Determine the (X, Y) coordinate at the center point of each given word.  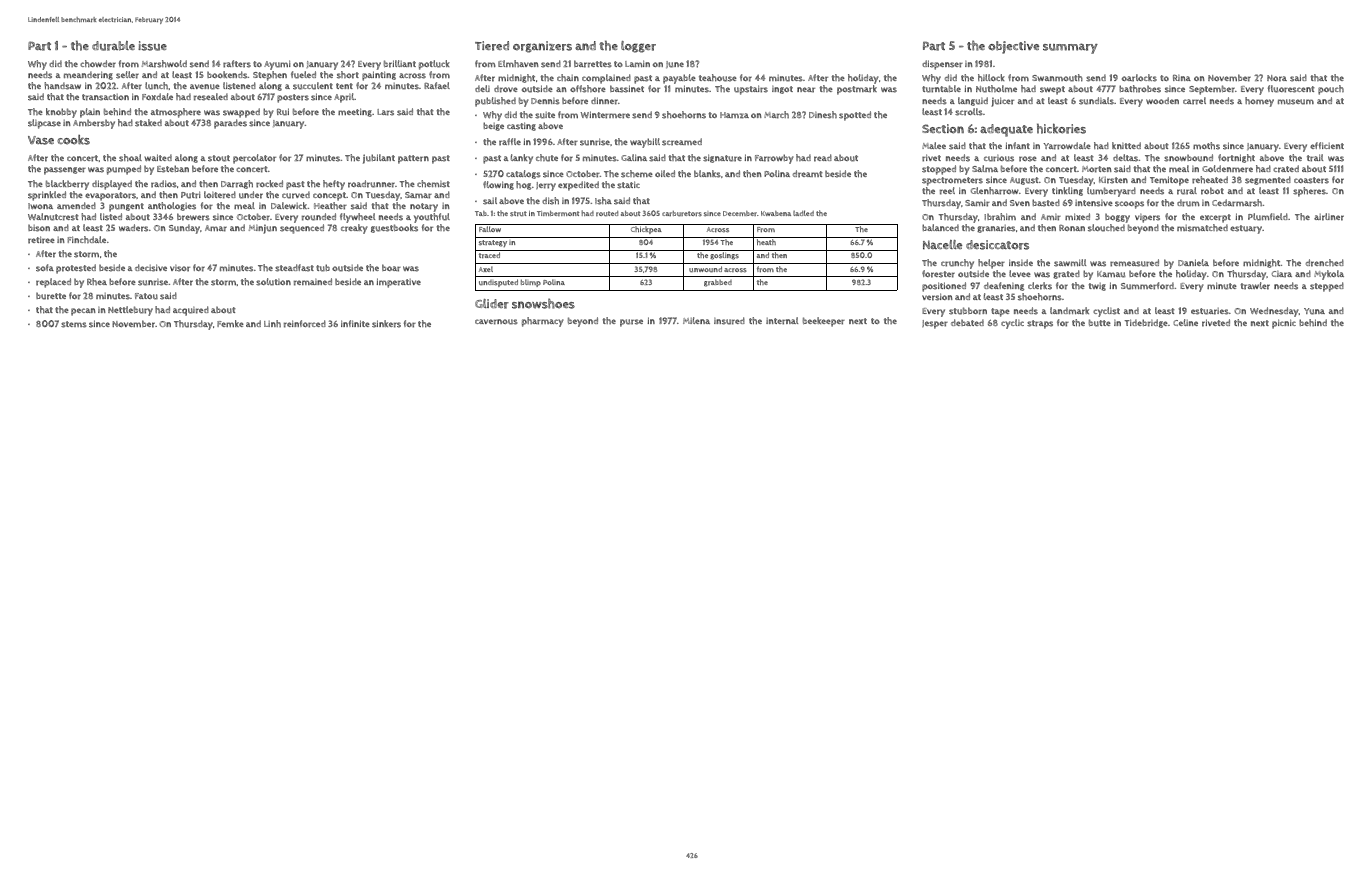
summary (1070, 48)
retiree (41, 240)
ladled (803, 213)
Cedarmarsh (1237, 203)
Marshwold (164, 64)
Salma (985, 168)
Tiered (492, 46)
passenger (65, 171)
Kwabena (776, 213)
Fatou (146, 296)
